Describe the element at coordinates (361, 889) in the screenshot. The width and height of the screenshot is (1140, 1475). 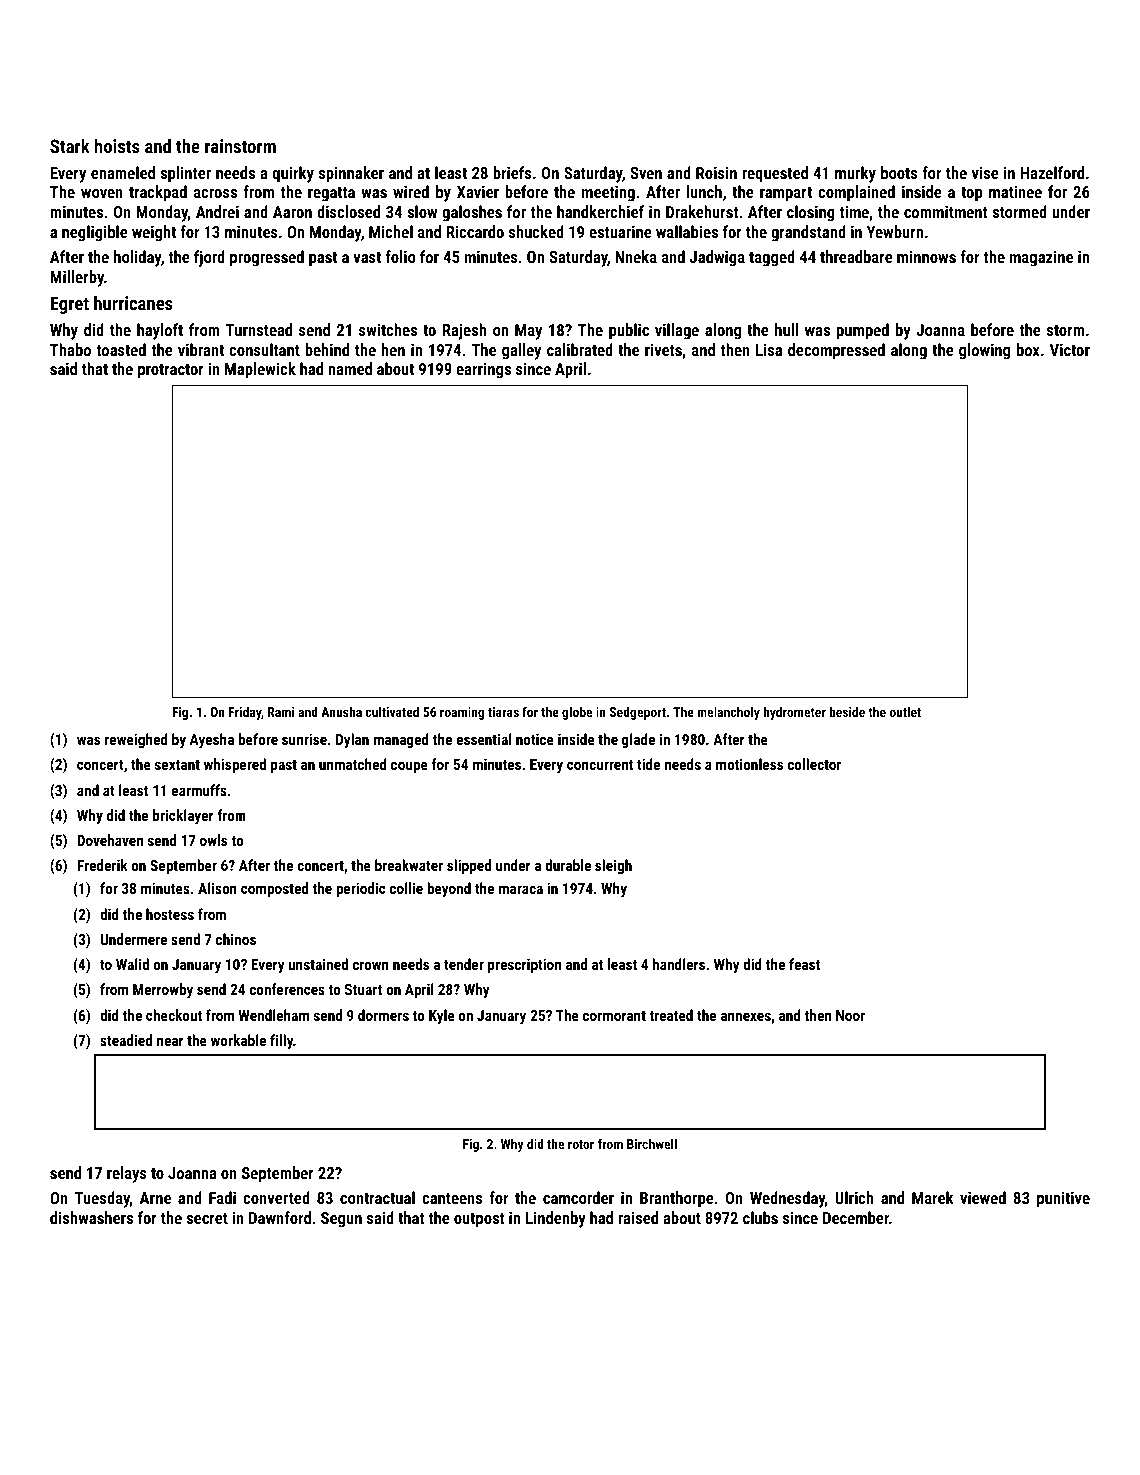
I see `periodic` at that location.
